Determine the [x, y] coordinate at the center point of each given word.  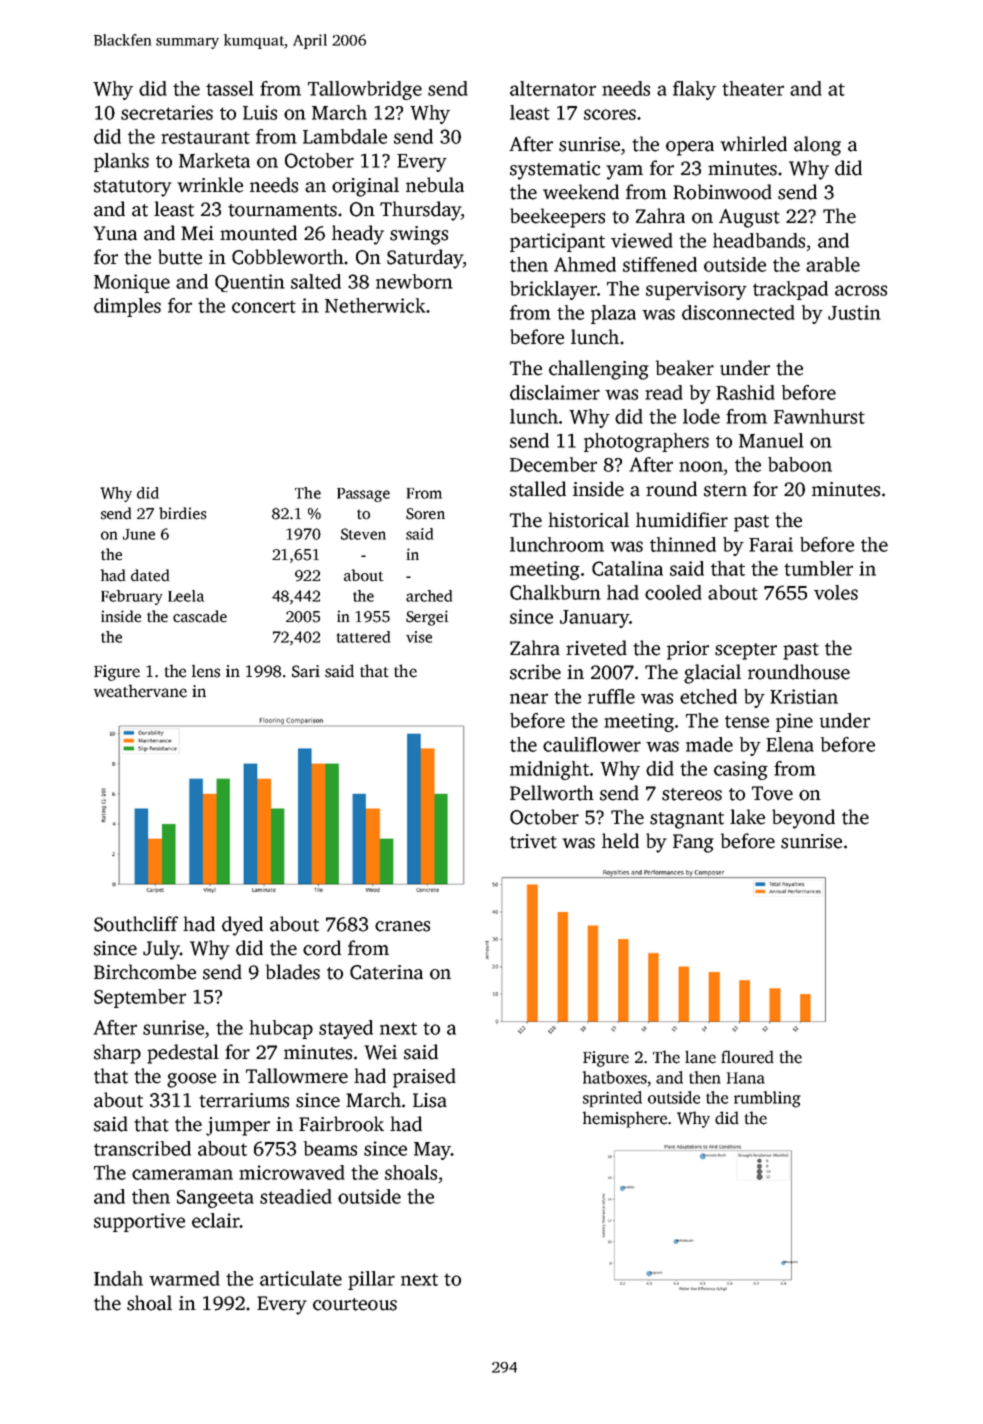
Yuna [115, 233]
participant [557, 242]
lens [206, 671]
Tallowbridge [365, 90]
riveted [596, 648]
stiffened [660, 264]
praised [424, 1078]
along [817, 146]
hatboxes [615, 1077]
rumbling [767, 1099]
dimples [127, 307]
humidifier [682, 520]
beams [330, 1148]
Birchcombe [145, 972]
